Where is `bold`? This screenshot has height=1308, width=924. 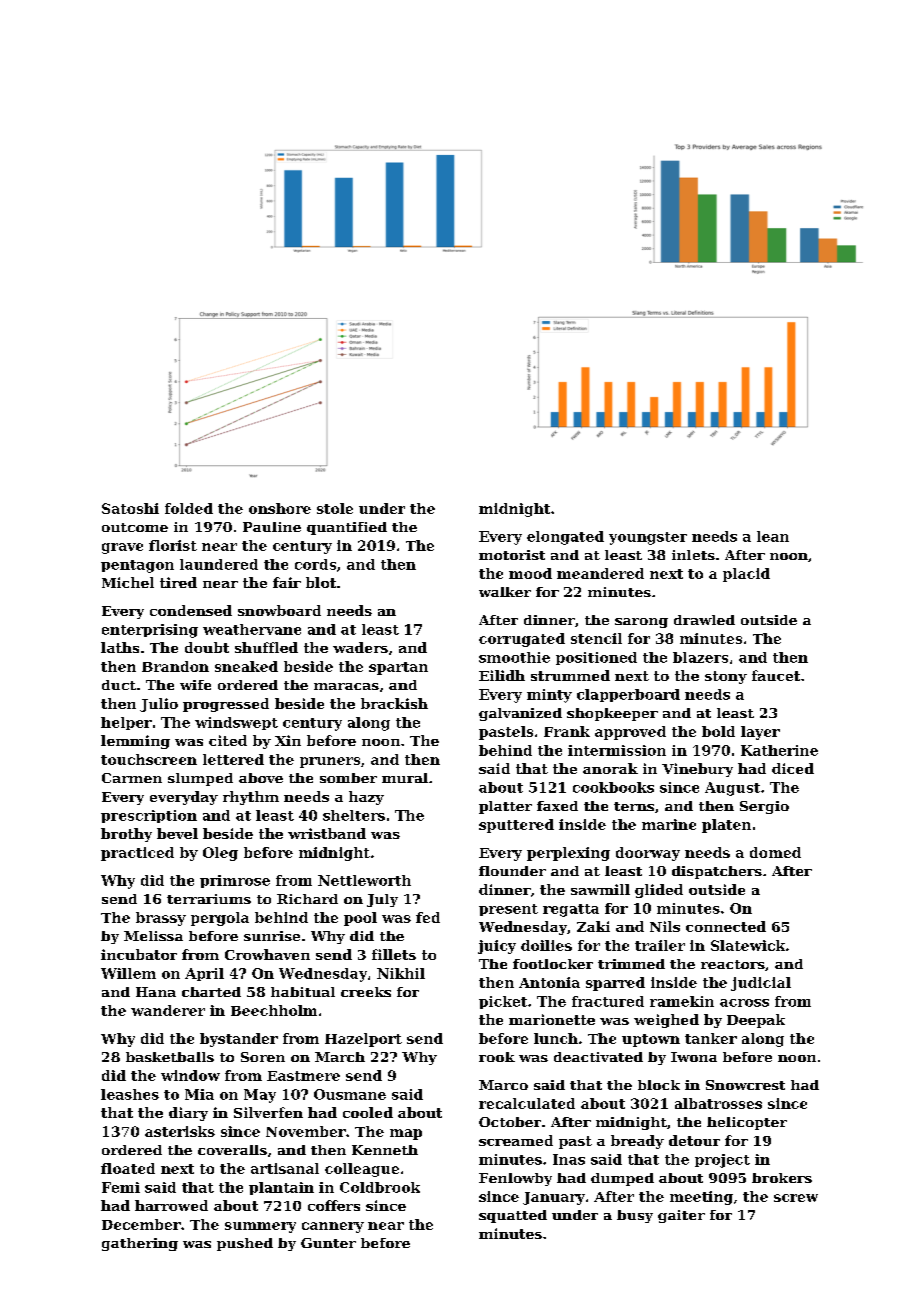
bold is located at coordinates (718, 731).
